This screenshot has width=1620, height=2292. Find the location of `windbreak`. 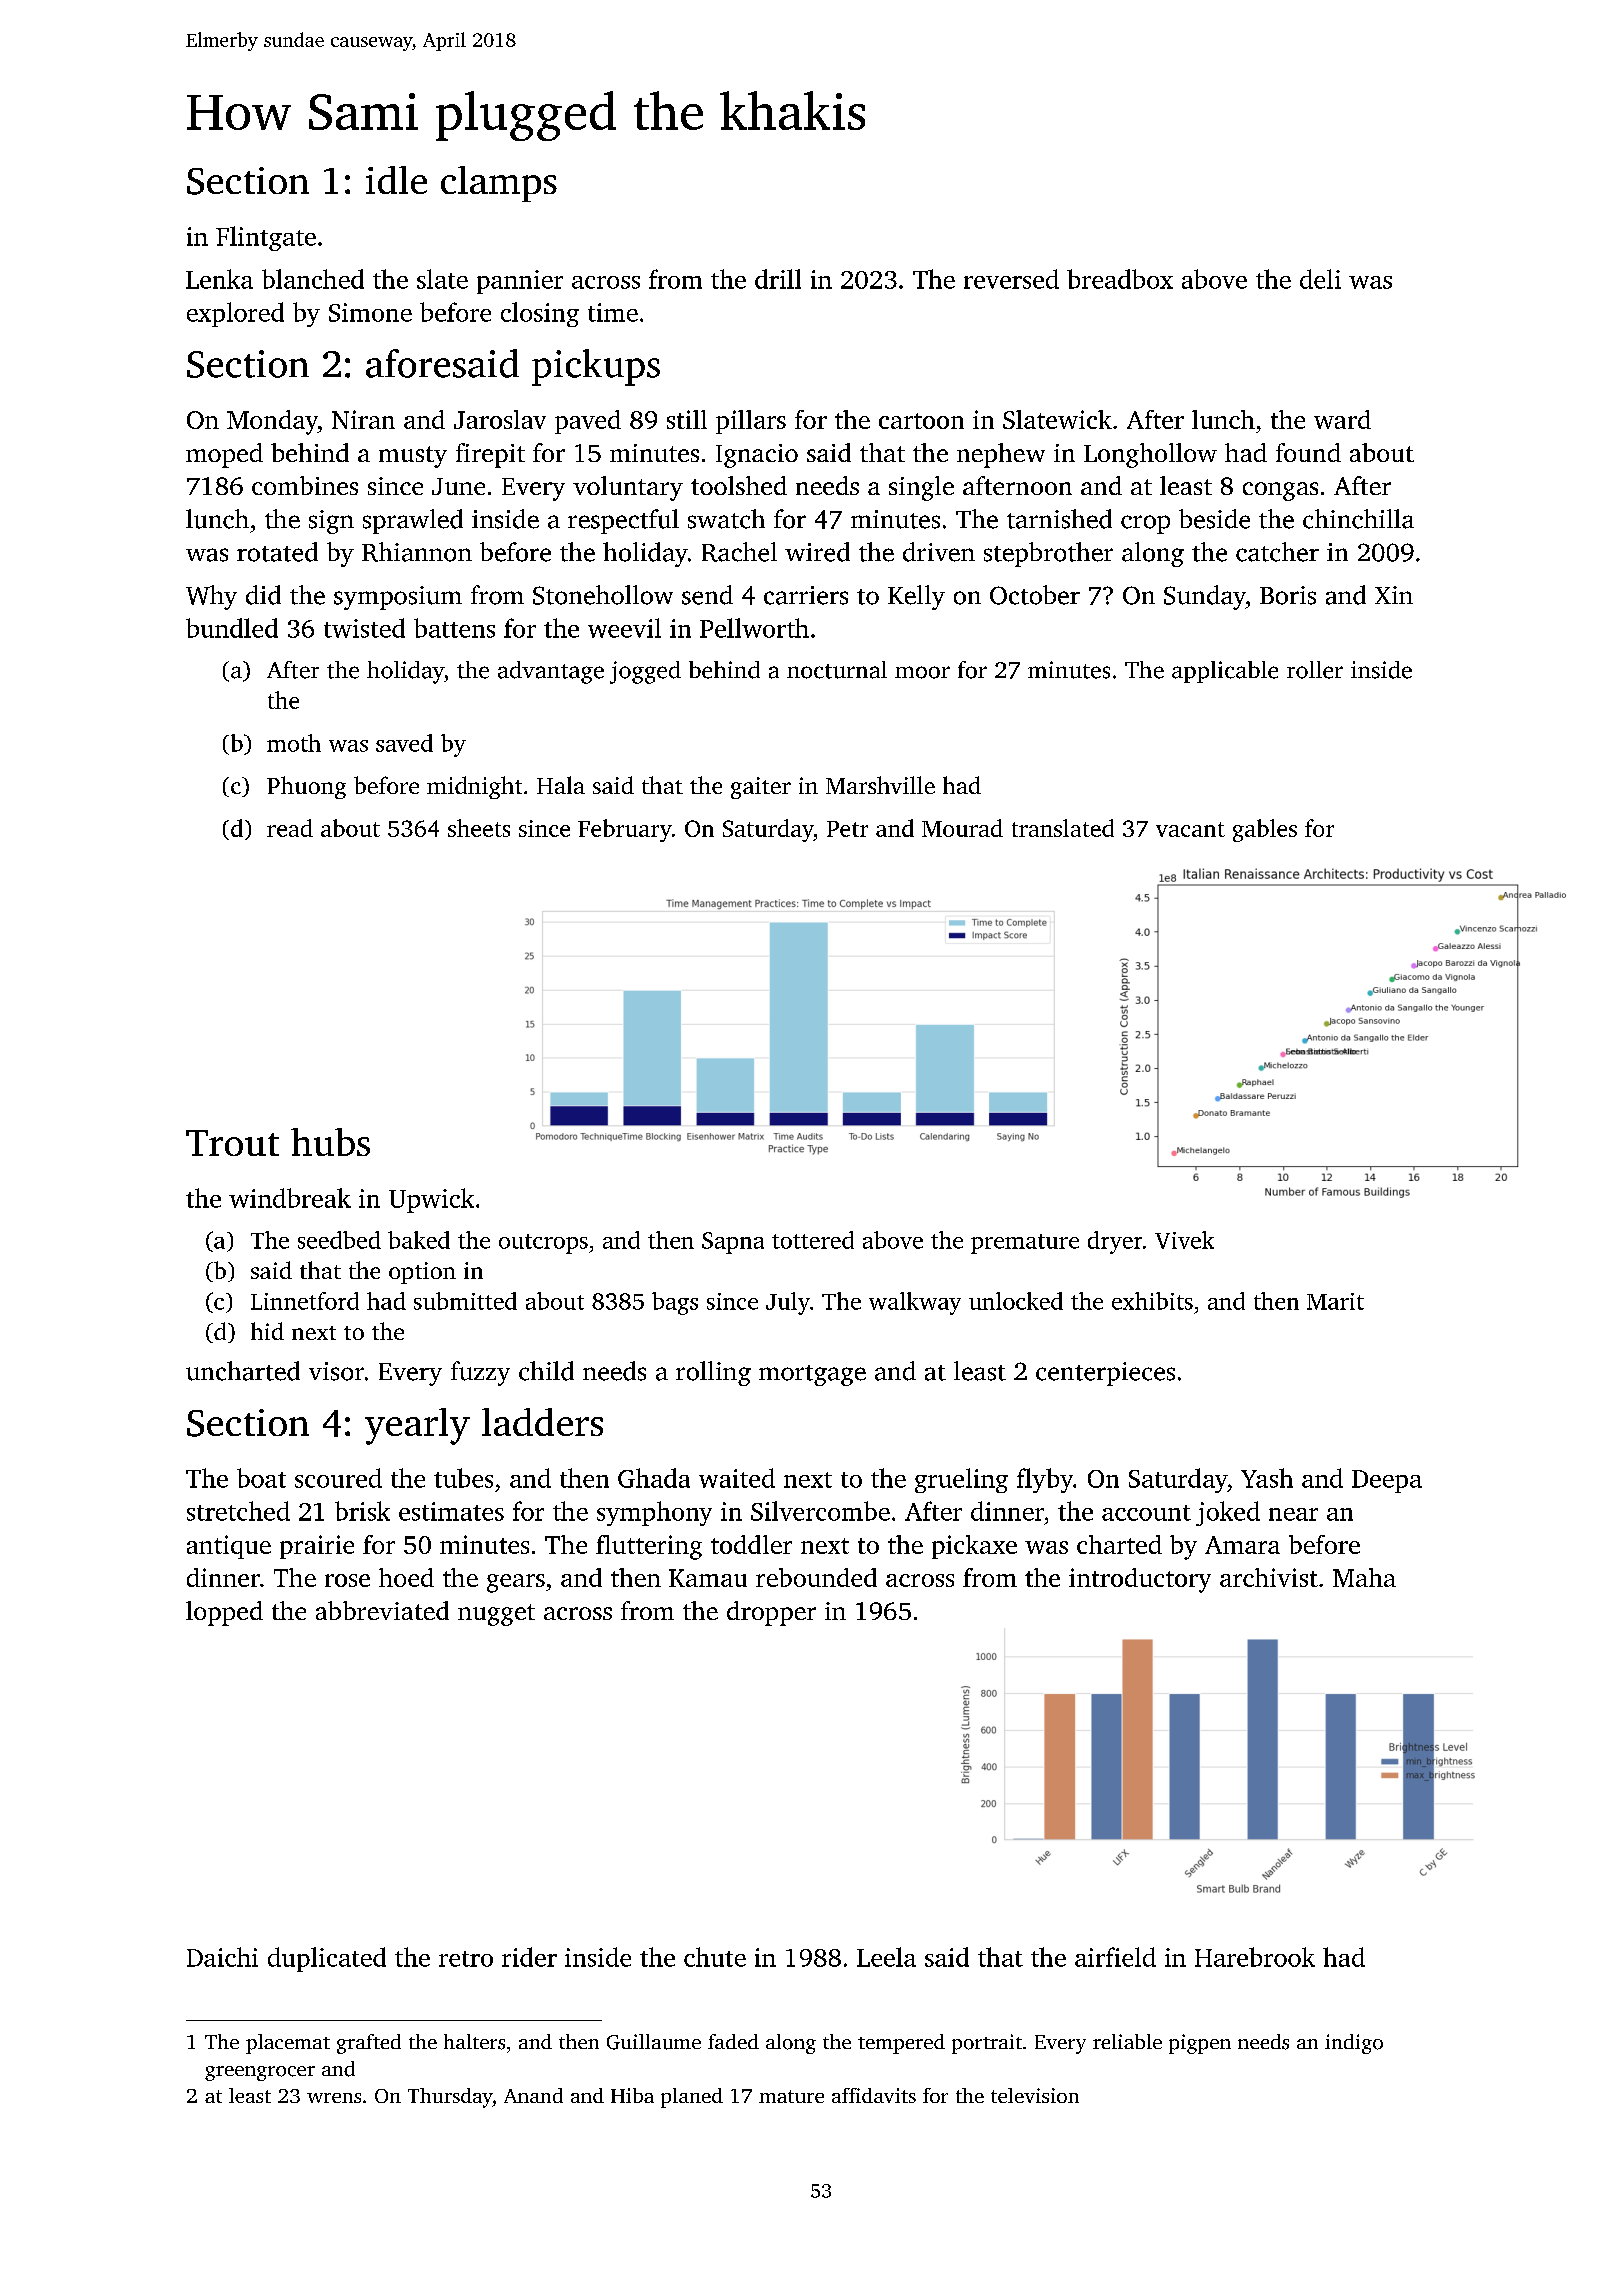

windbreak is located at coordinates (290, 1198).
